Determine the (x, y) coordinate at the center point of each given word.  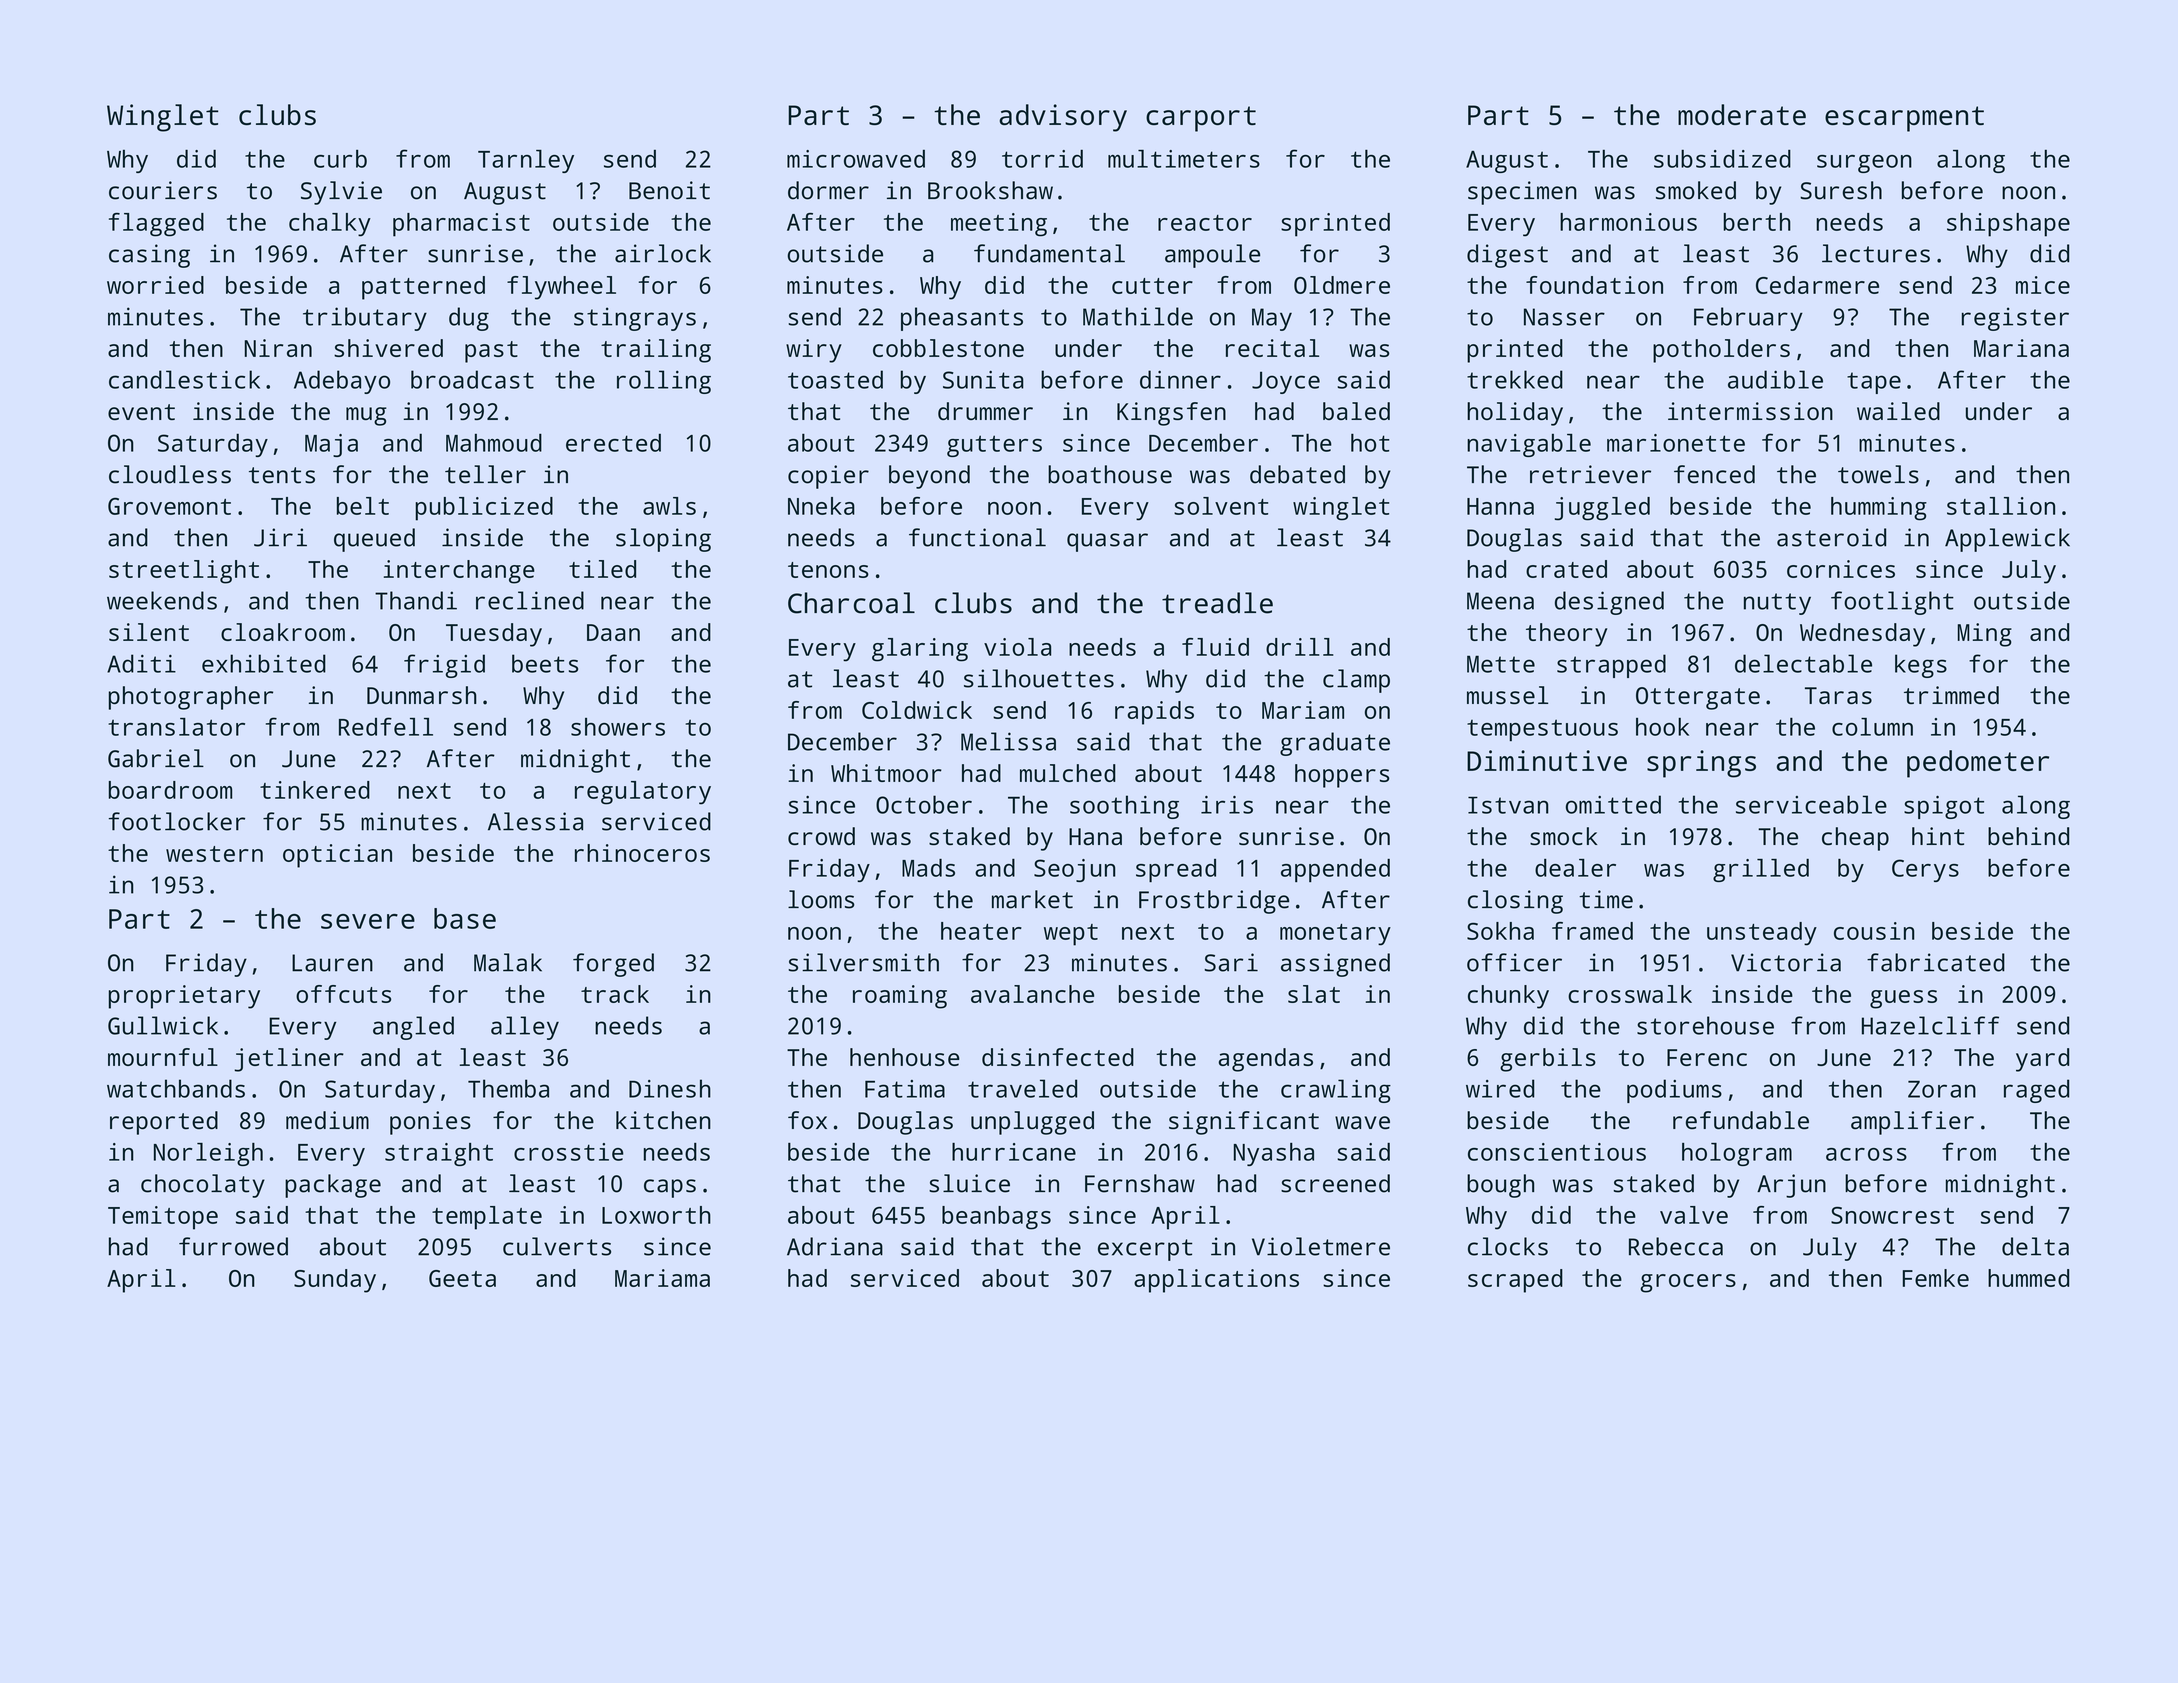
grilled (1761, 870)
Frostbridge (1214, 902)
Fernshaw (1140, 1183)
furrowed (233, 1246)
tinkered (315, 790)
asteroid (1831, 537)
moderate (1742, 114)
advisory (1063, 118)
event (141, 412)
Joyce (1286, 382)
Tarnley (526, 161)
